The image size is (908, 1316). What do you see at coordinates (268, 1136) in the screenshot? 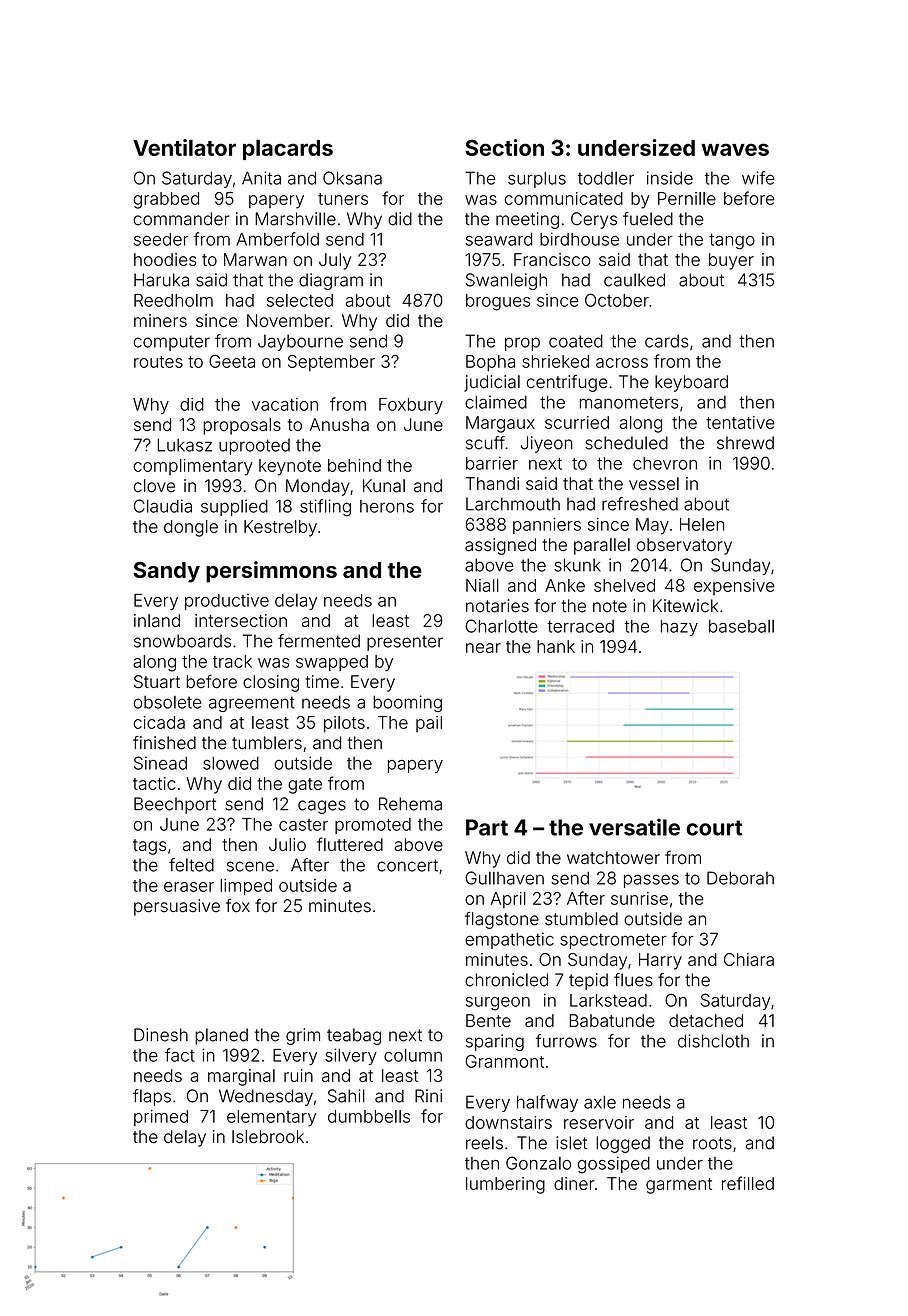
I see `Islebrook` at bounding box center [268, 1136].
